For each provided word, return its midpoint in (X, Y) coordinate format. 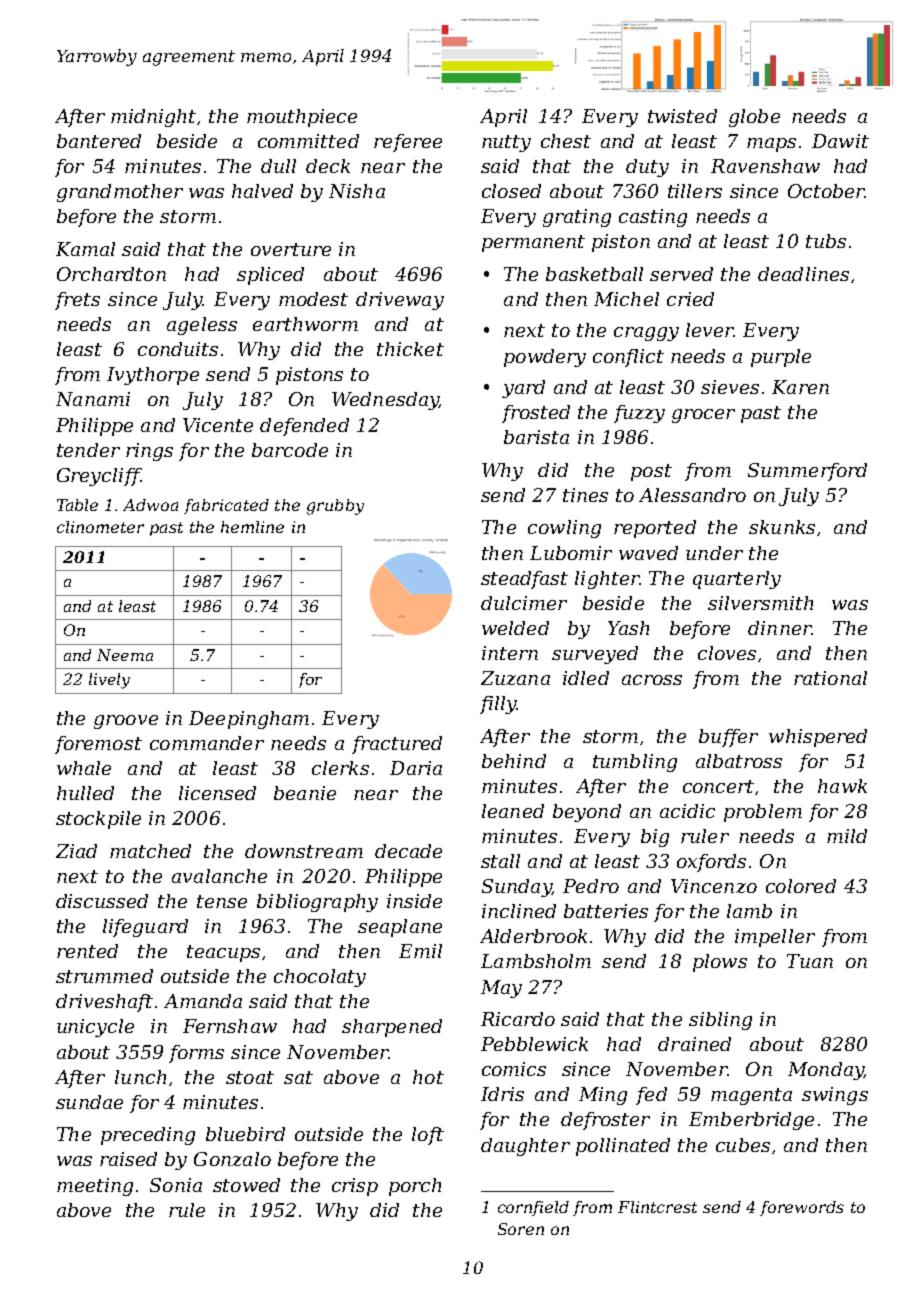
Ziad (76, 851)
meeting (95, 1187)
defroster (605, 1121)
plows (720, 963)
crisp (355, 1187)
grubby (335, 507)
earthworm (305, 324)
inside (414, 901)
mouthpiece (302, 118)
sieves (730, 387)
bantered (99, 141)
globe (754, 118)
